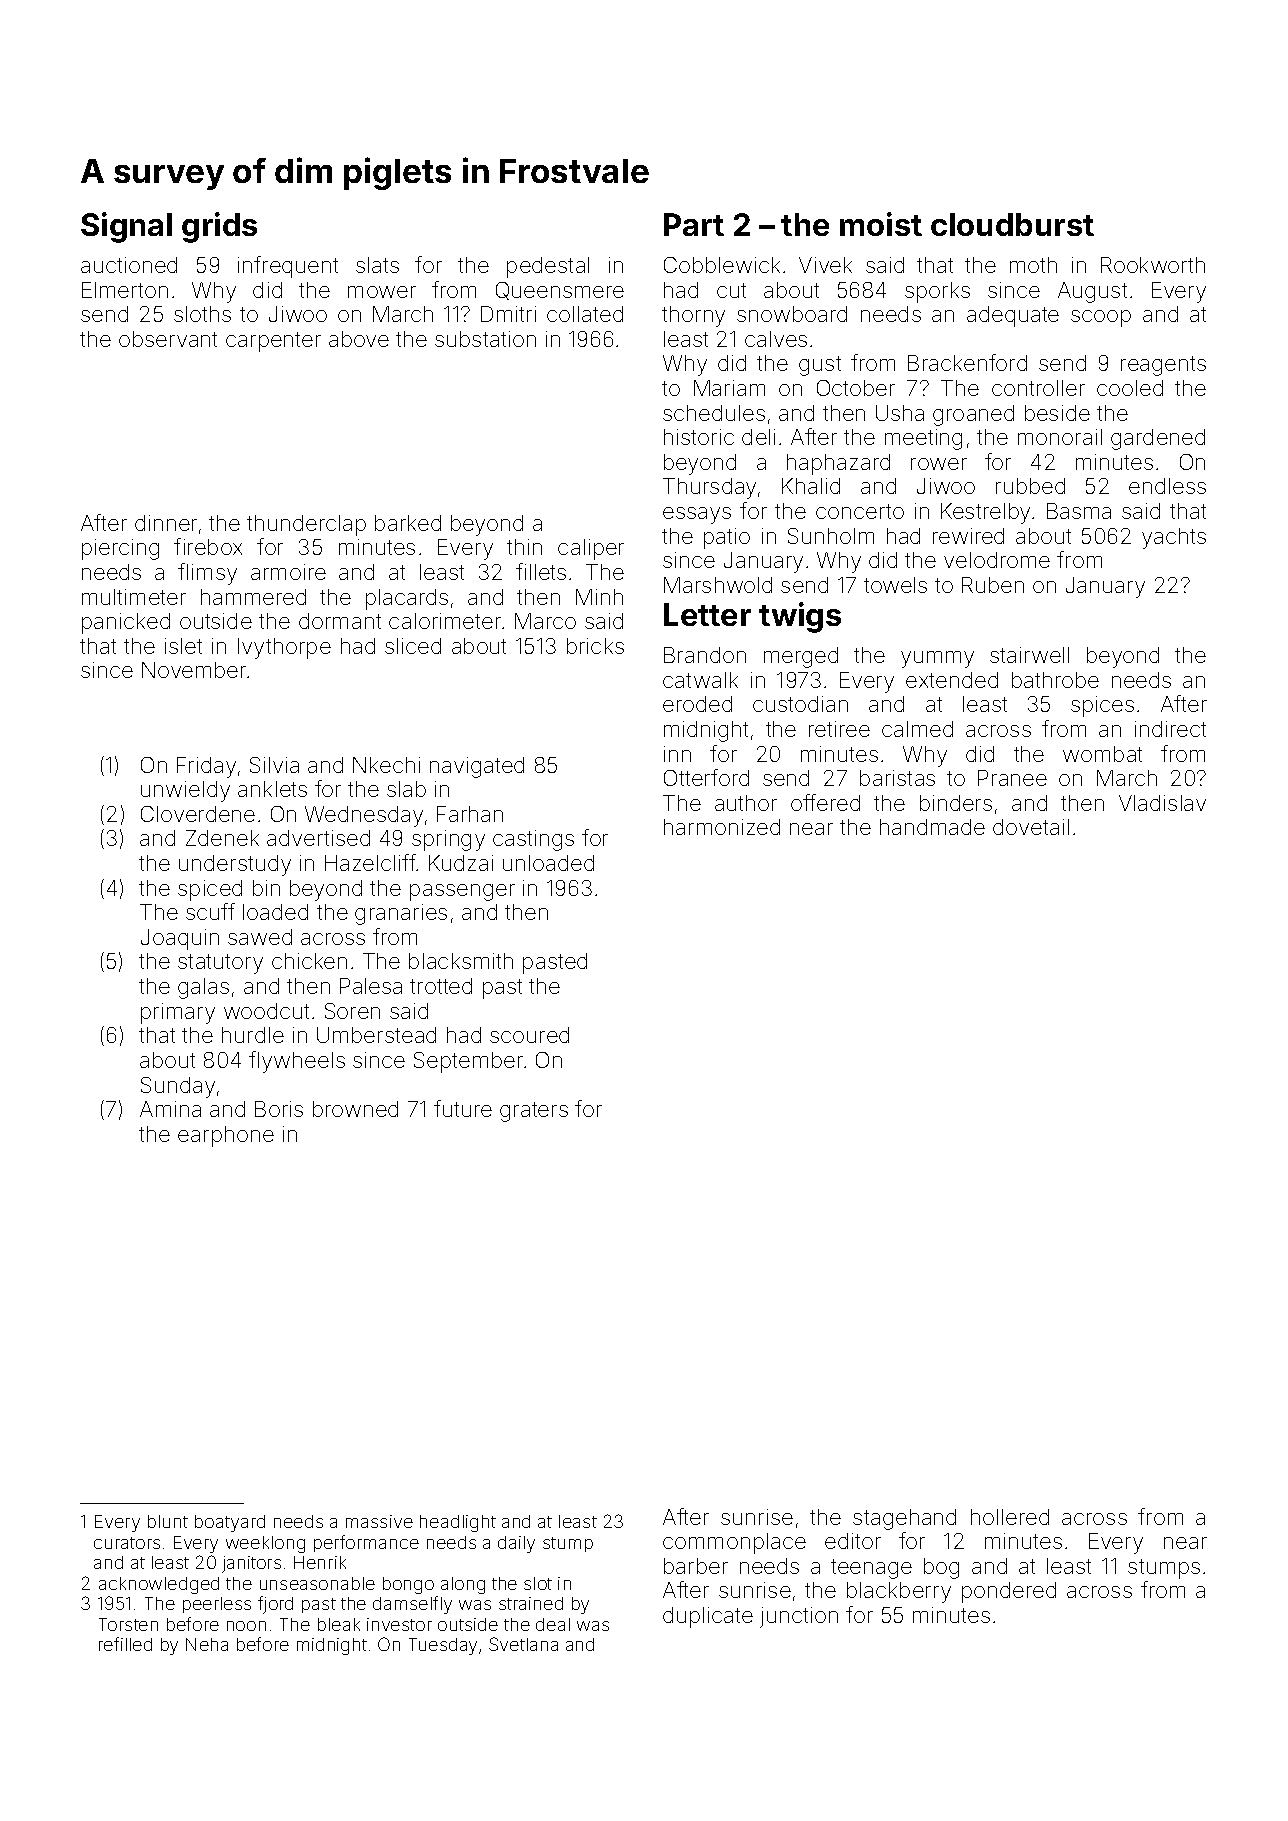 The height and width of the screenshot is (1821, 1288). What do you see at coordinates (694, 224) in the screenshot?
I see `Part` at bounding box center [694, 224].
